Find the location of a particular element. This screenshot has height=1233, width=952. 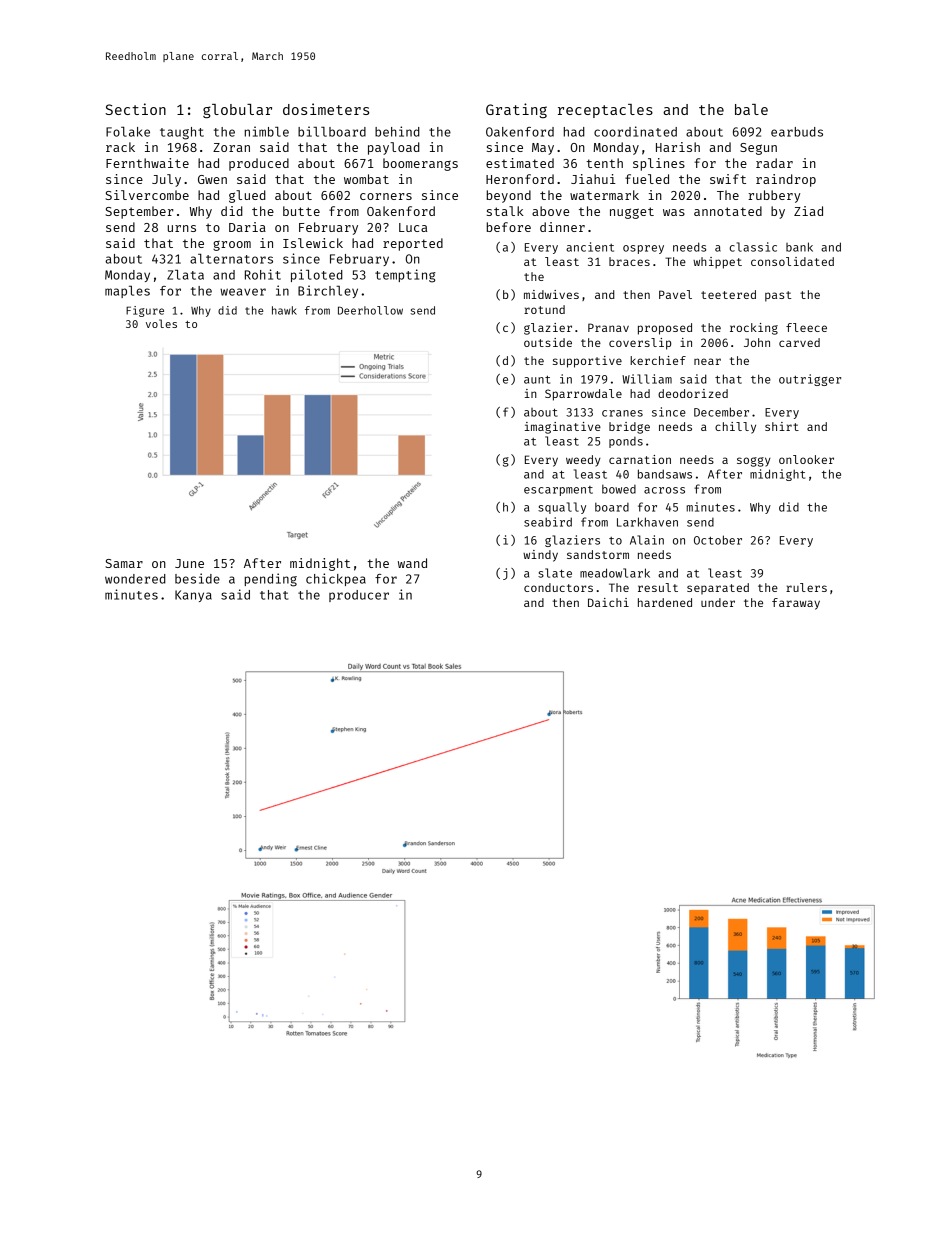

Grating is located at coordinates (516, 110).
